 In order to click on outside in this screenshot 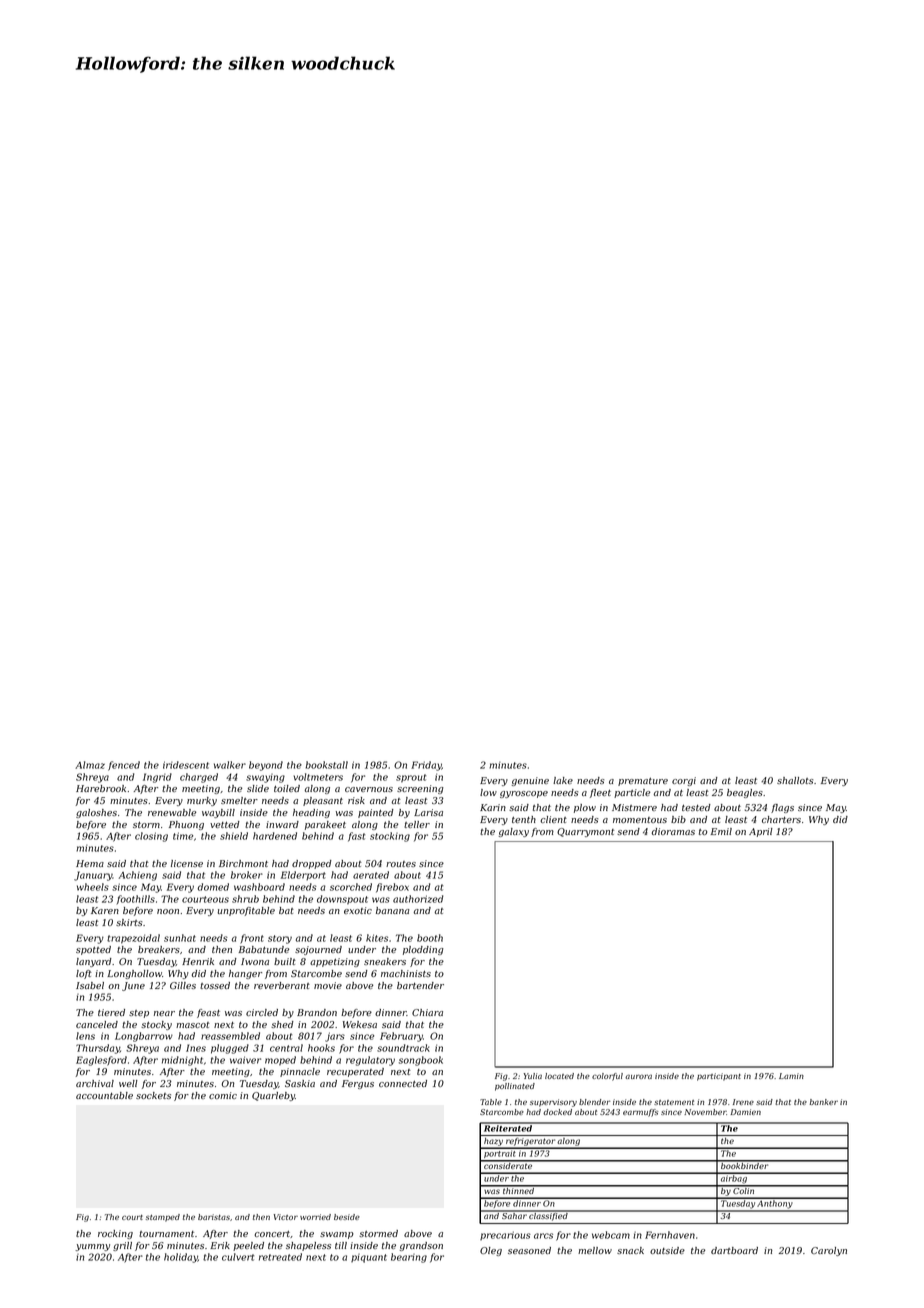, I will do `click(667, 1250)`.
